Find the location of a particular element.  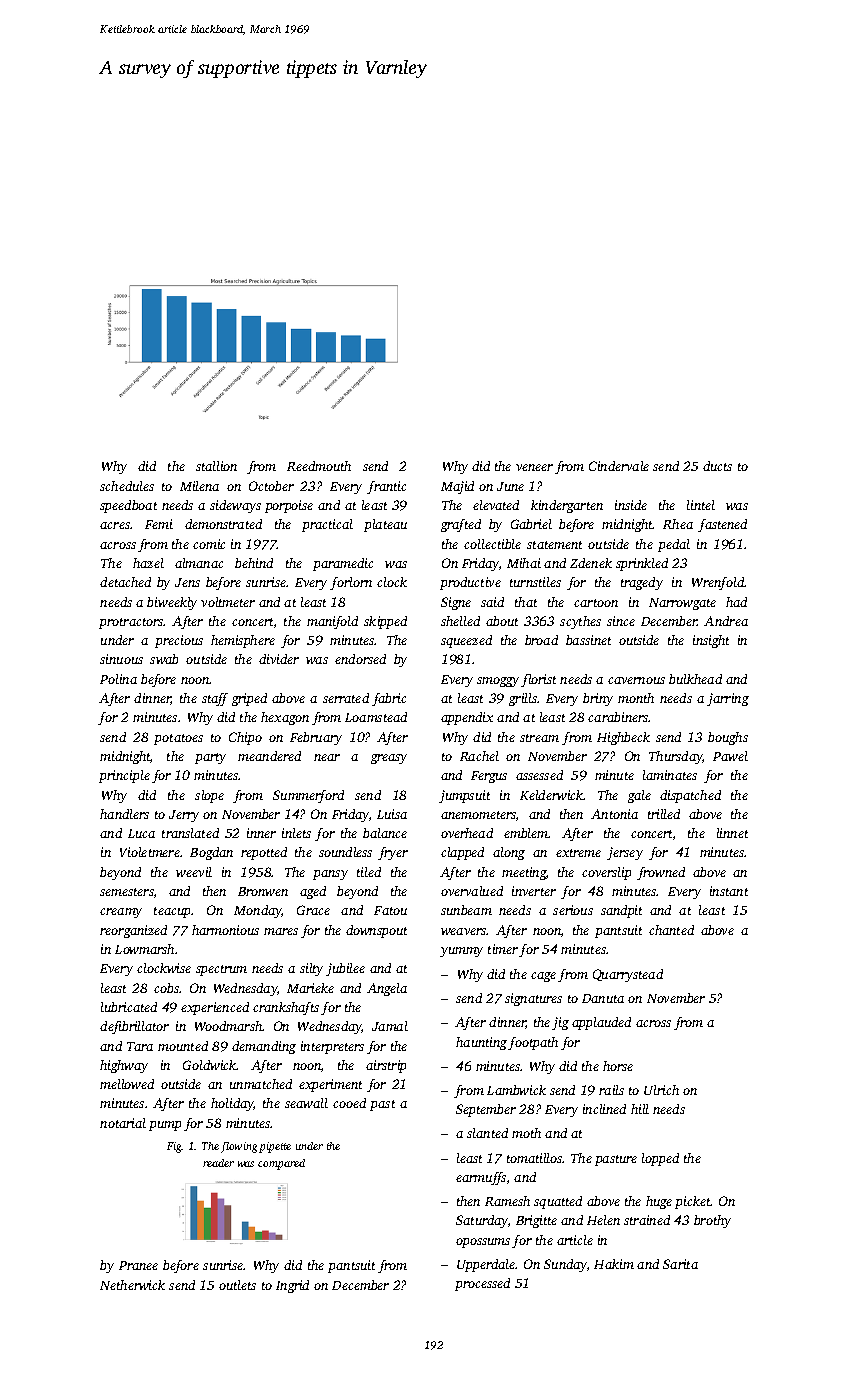

unmatched is located at coordinates (261, 1084).
